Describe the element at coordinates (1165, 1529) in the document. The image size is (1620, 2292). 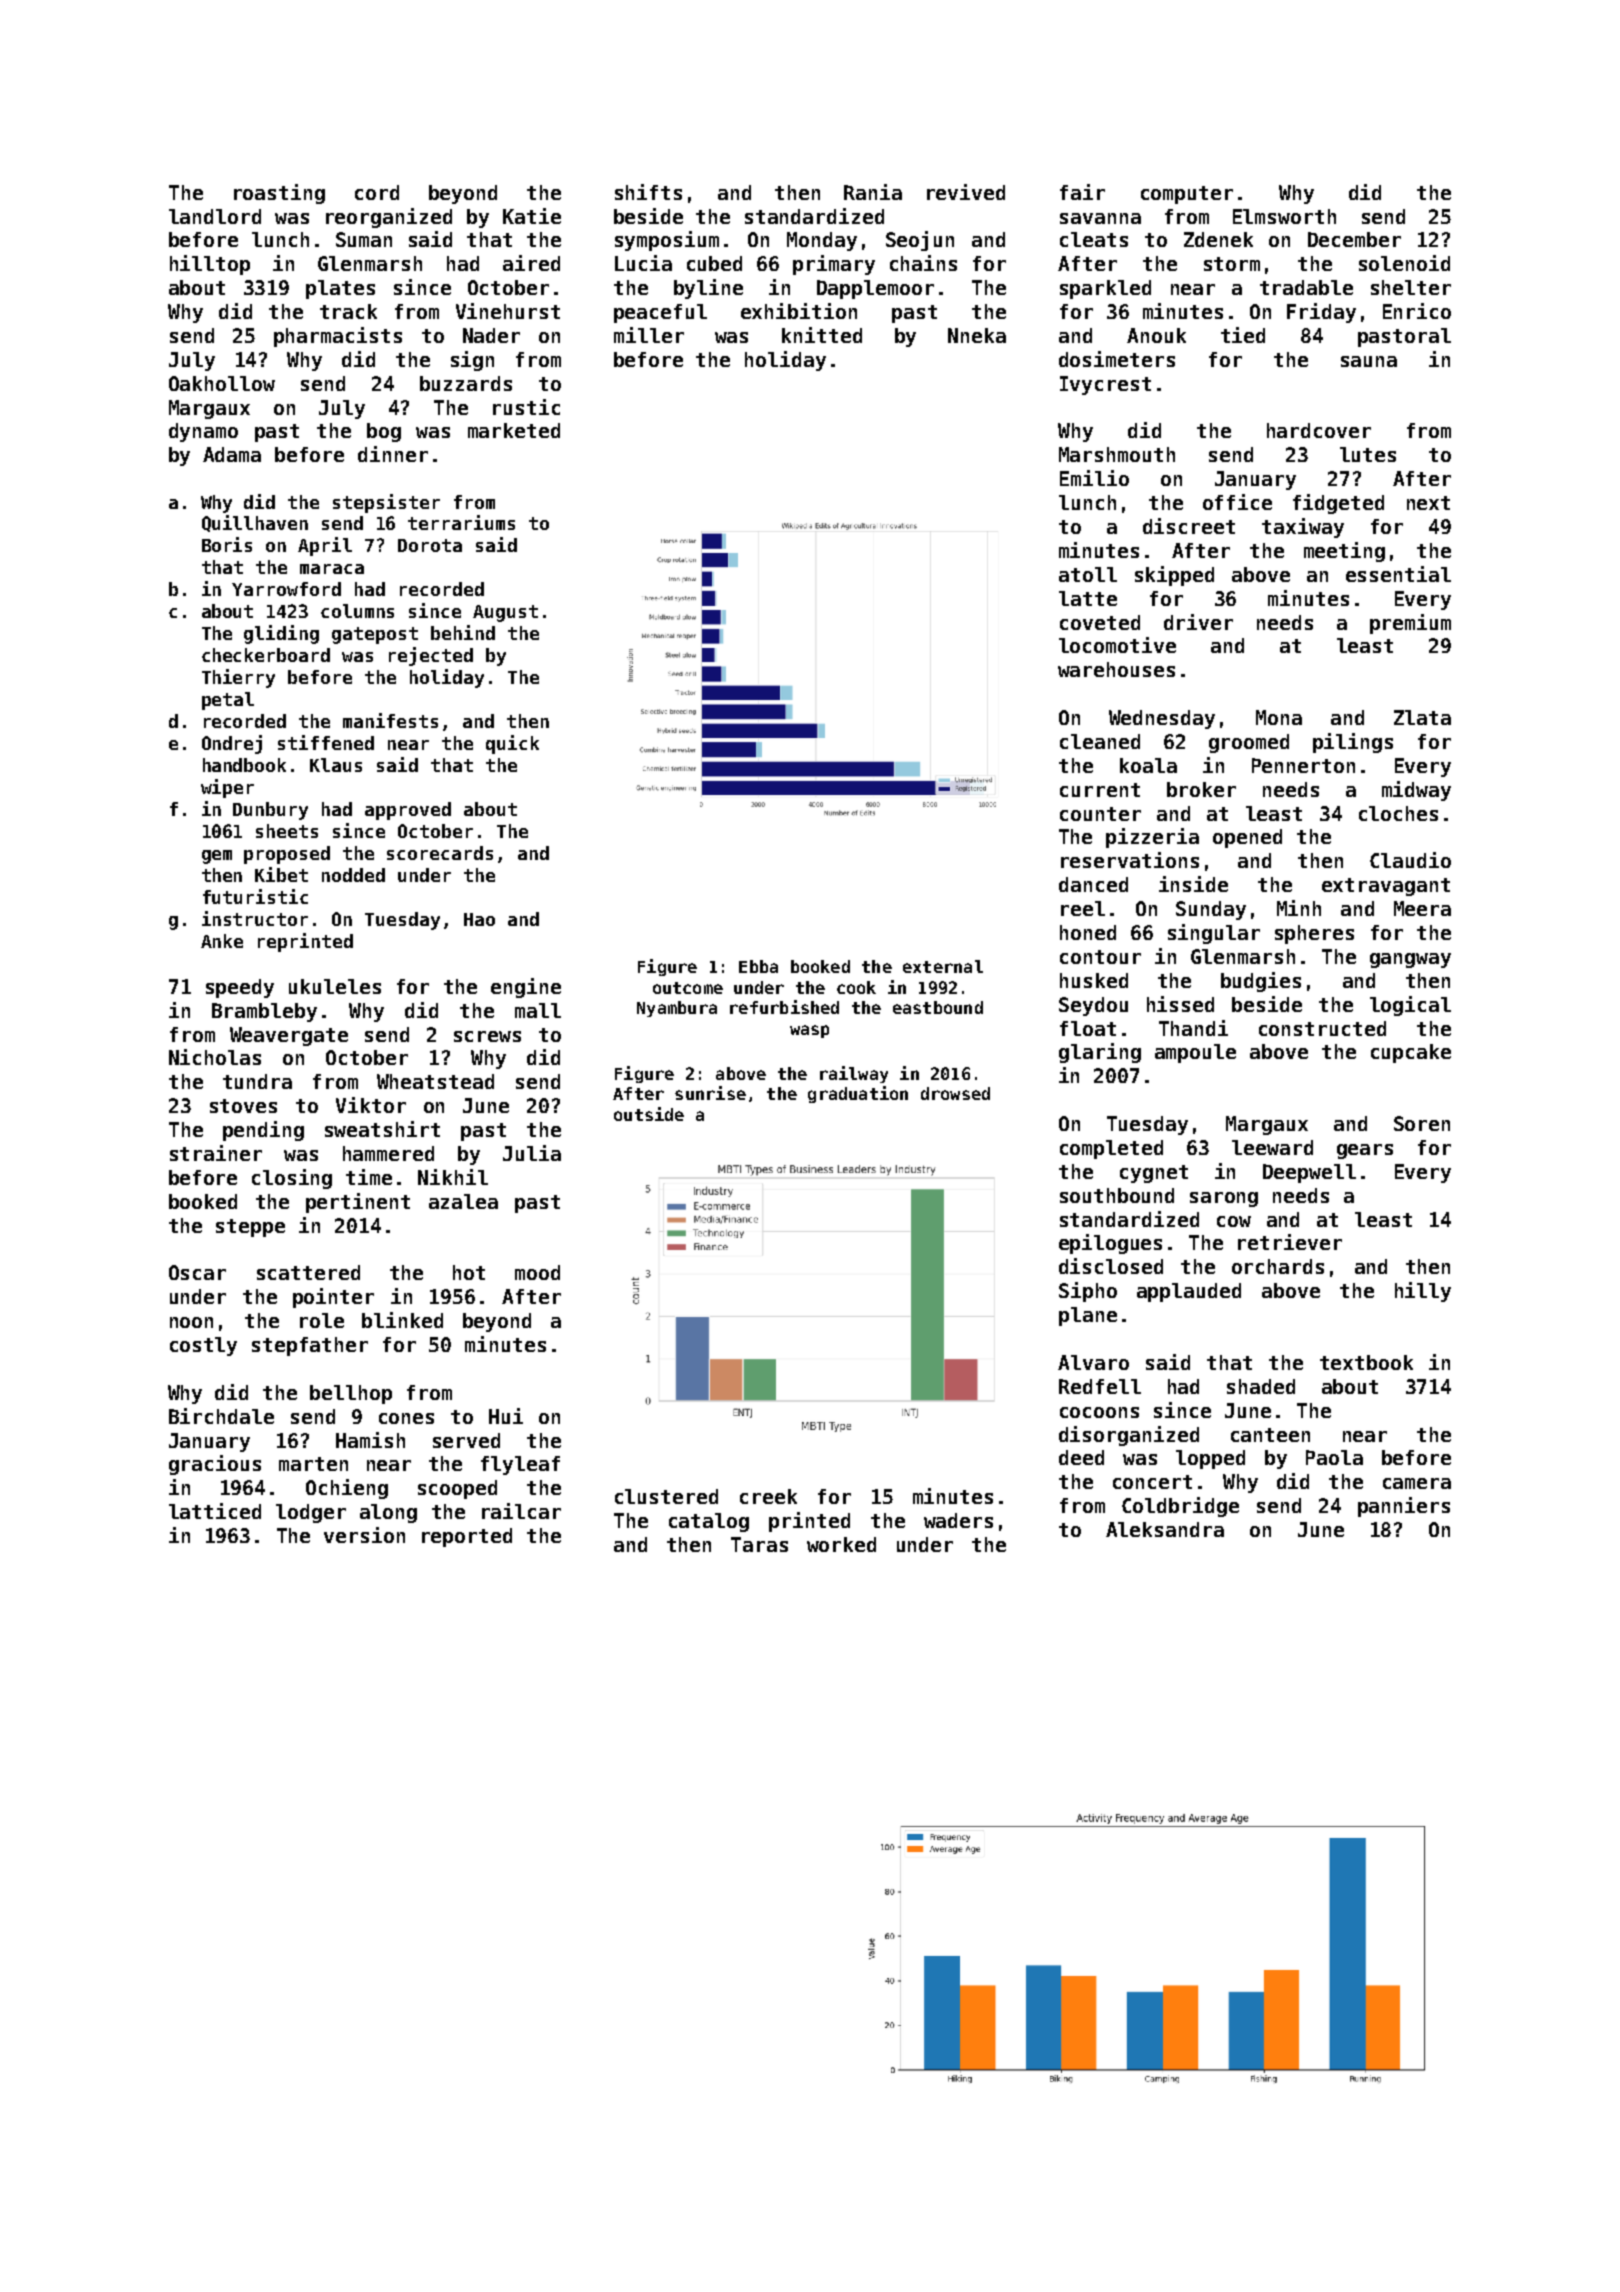
I see `Aleksandra` at that location.
